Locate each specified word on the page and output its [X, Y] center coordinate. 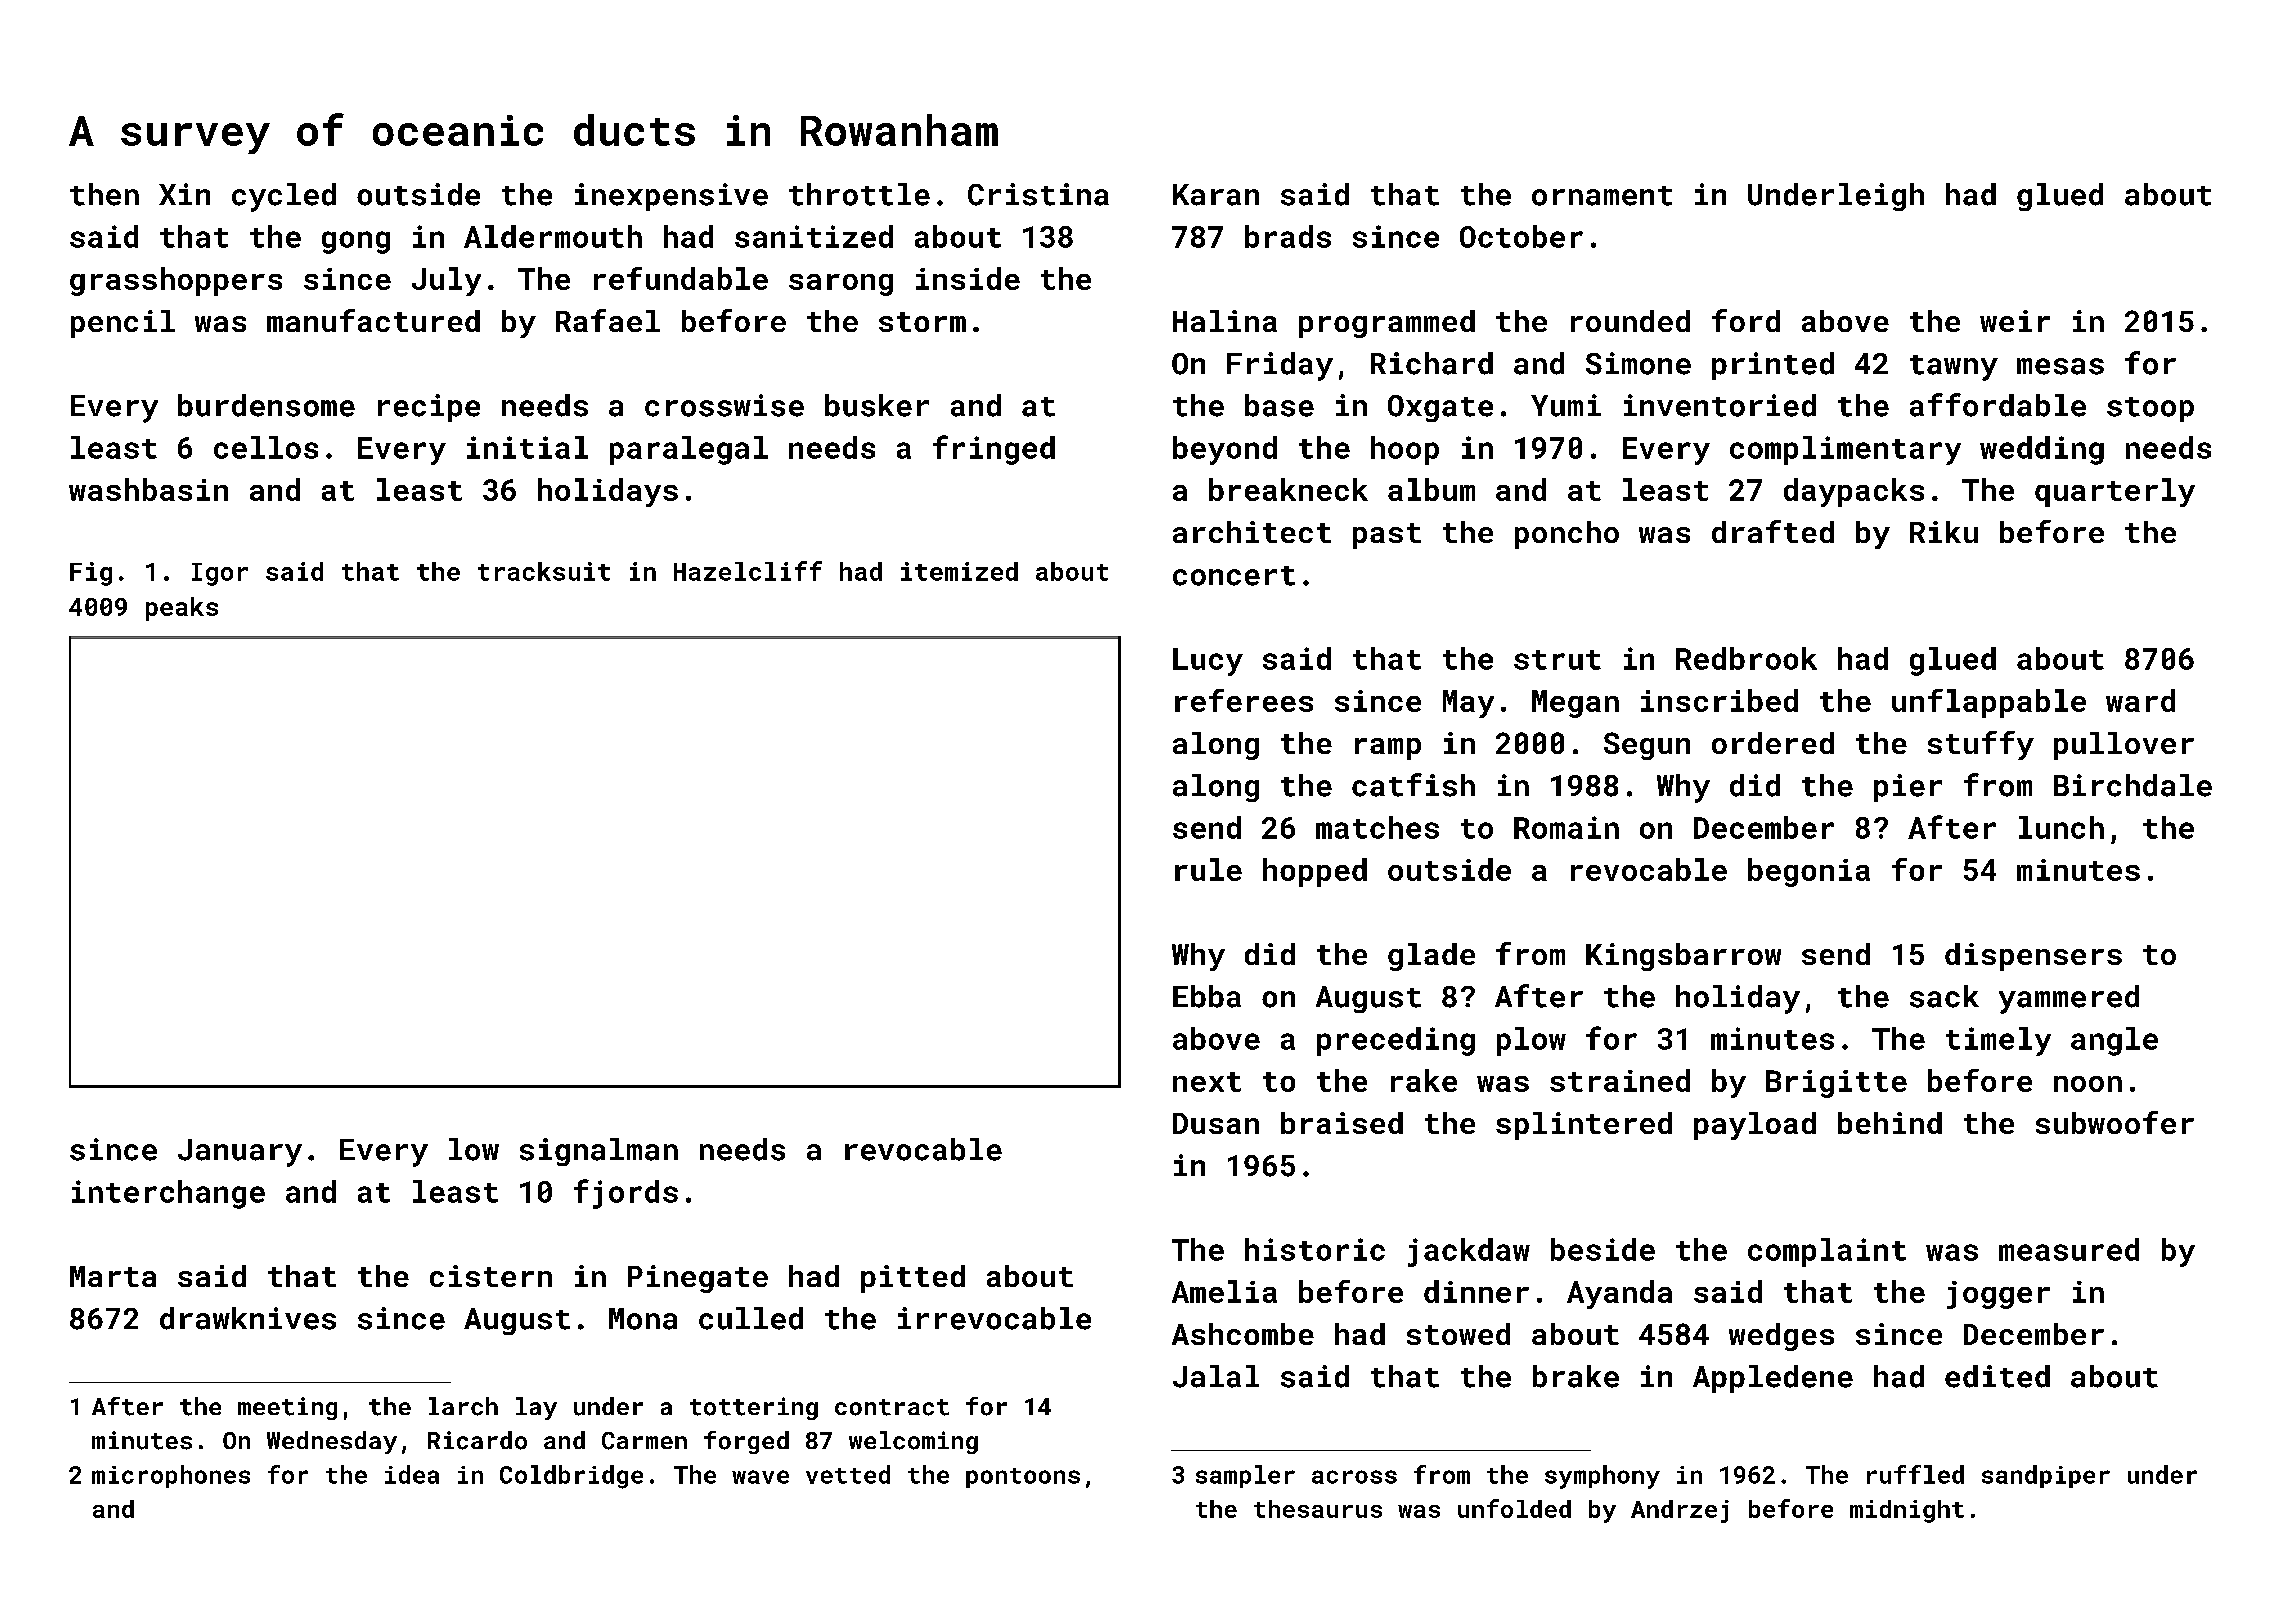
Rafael [608, 320]
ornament [1602, 196]
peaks [182, 609]
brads [1288, 236]
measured [2069, 1249]
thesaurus [1318, 1509]
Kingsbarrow [1683, 957]
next [1207, 1082]
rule [1208, 869]
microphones [171, 1476]
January [240, 1153]
